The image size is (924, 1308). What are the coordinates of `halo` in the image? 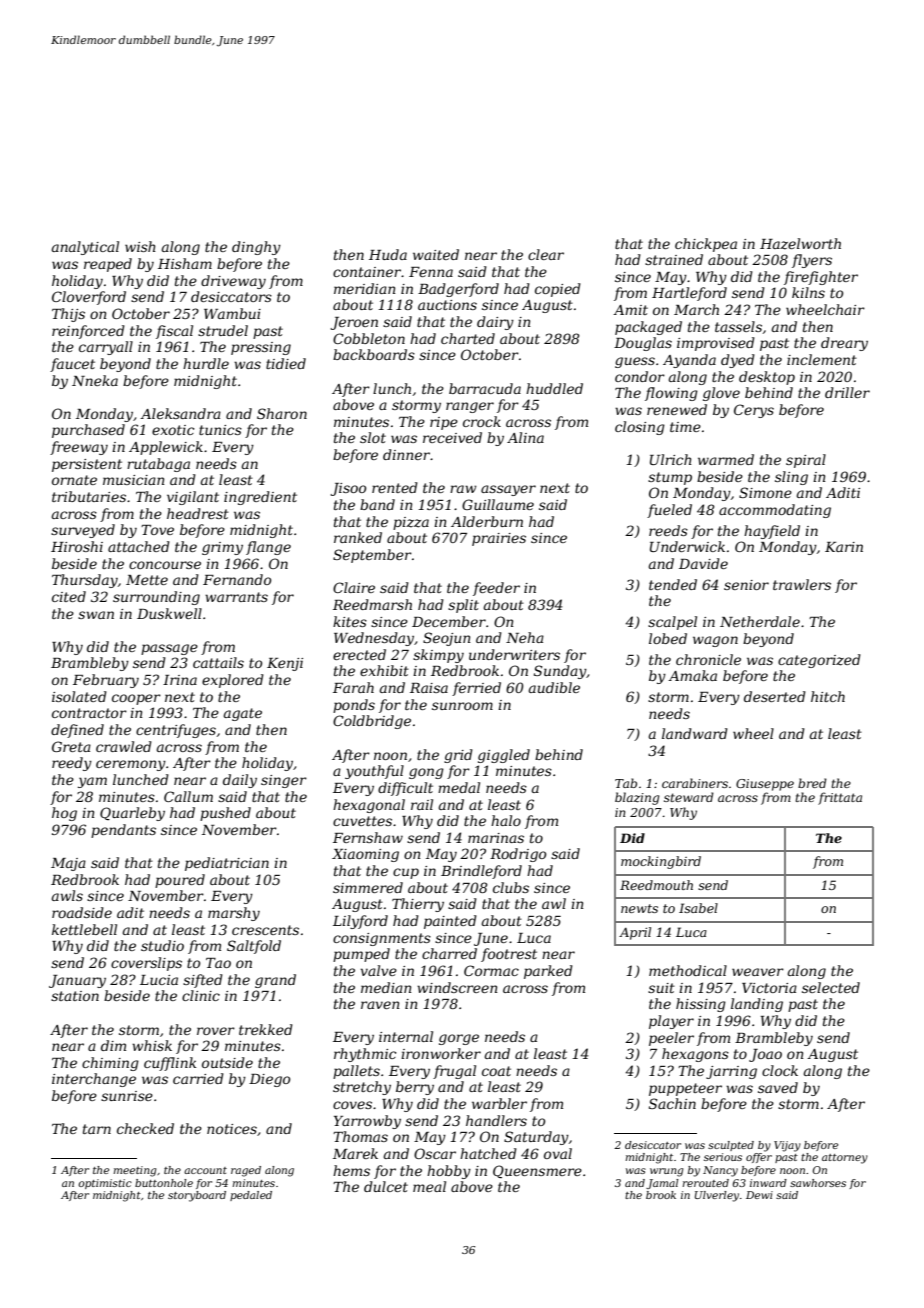 It's located at (506, 820).
